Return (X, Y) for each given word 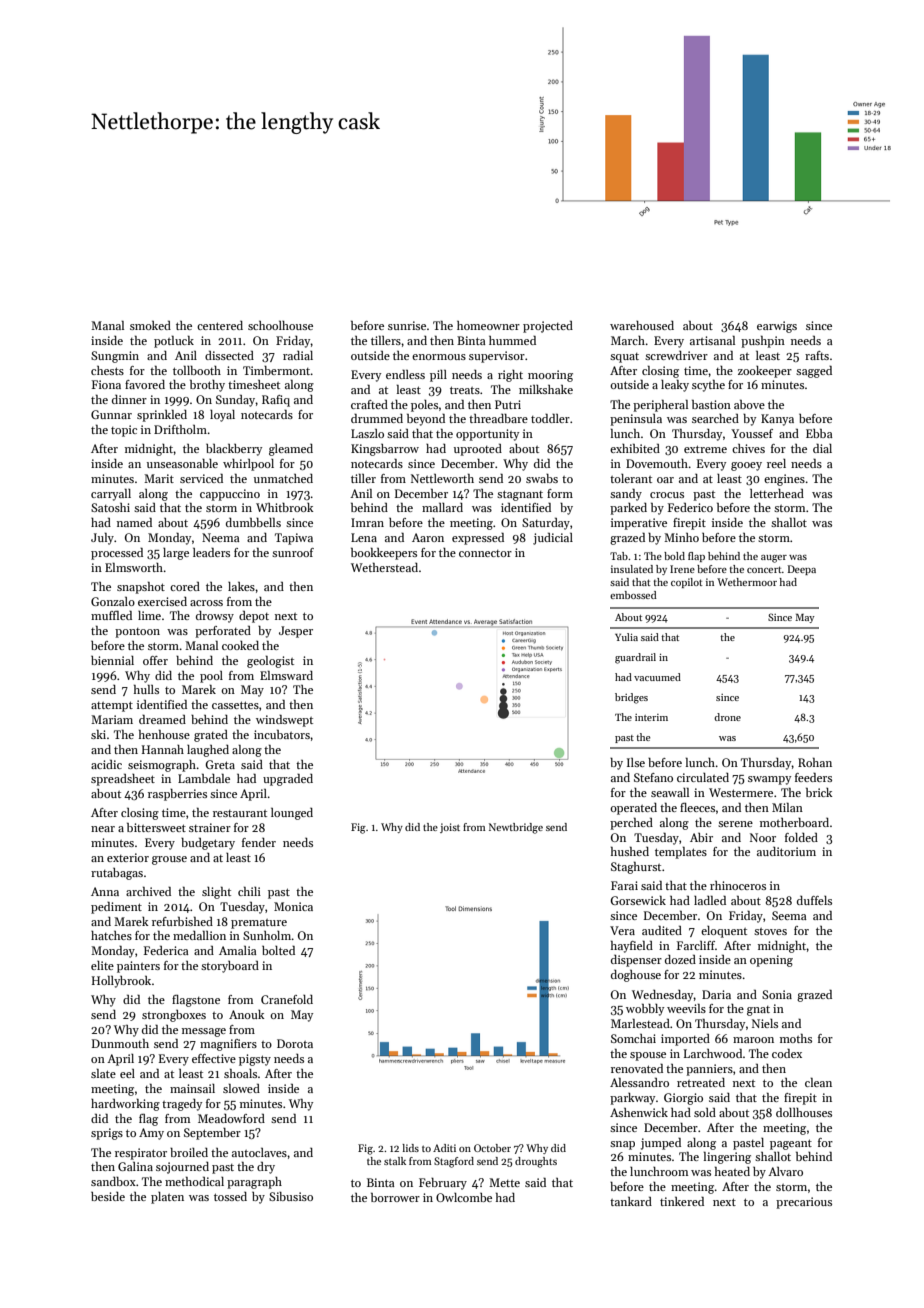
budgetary (208, 844)
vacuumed (657, 677)
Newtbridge (516, 828)
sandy (626, 495)
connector (485, 553)
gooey (746, 466)
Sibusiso (291, 1196)
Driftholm (180, 429)
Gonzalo (113, 601)
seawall (670, 792)
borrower (395, 1197)
